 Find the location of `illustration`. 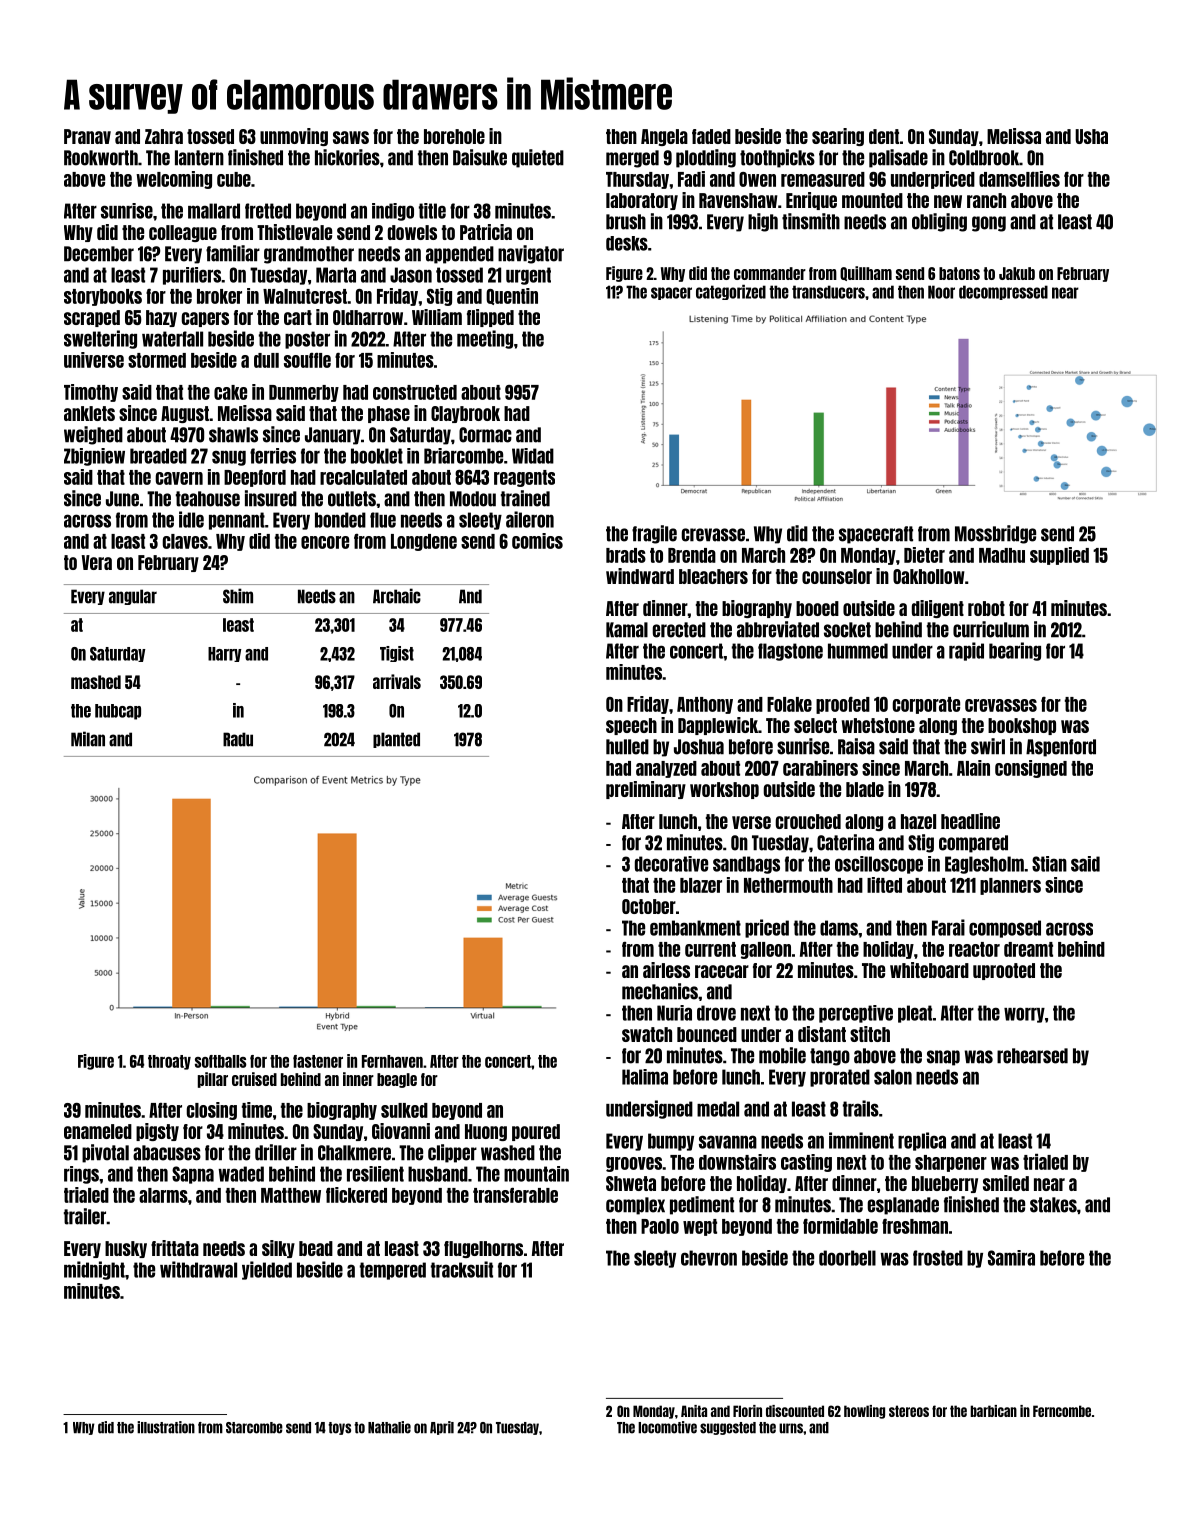

illustration is located at coordinates (166, 1427).
